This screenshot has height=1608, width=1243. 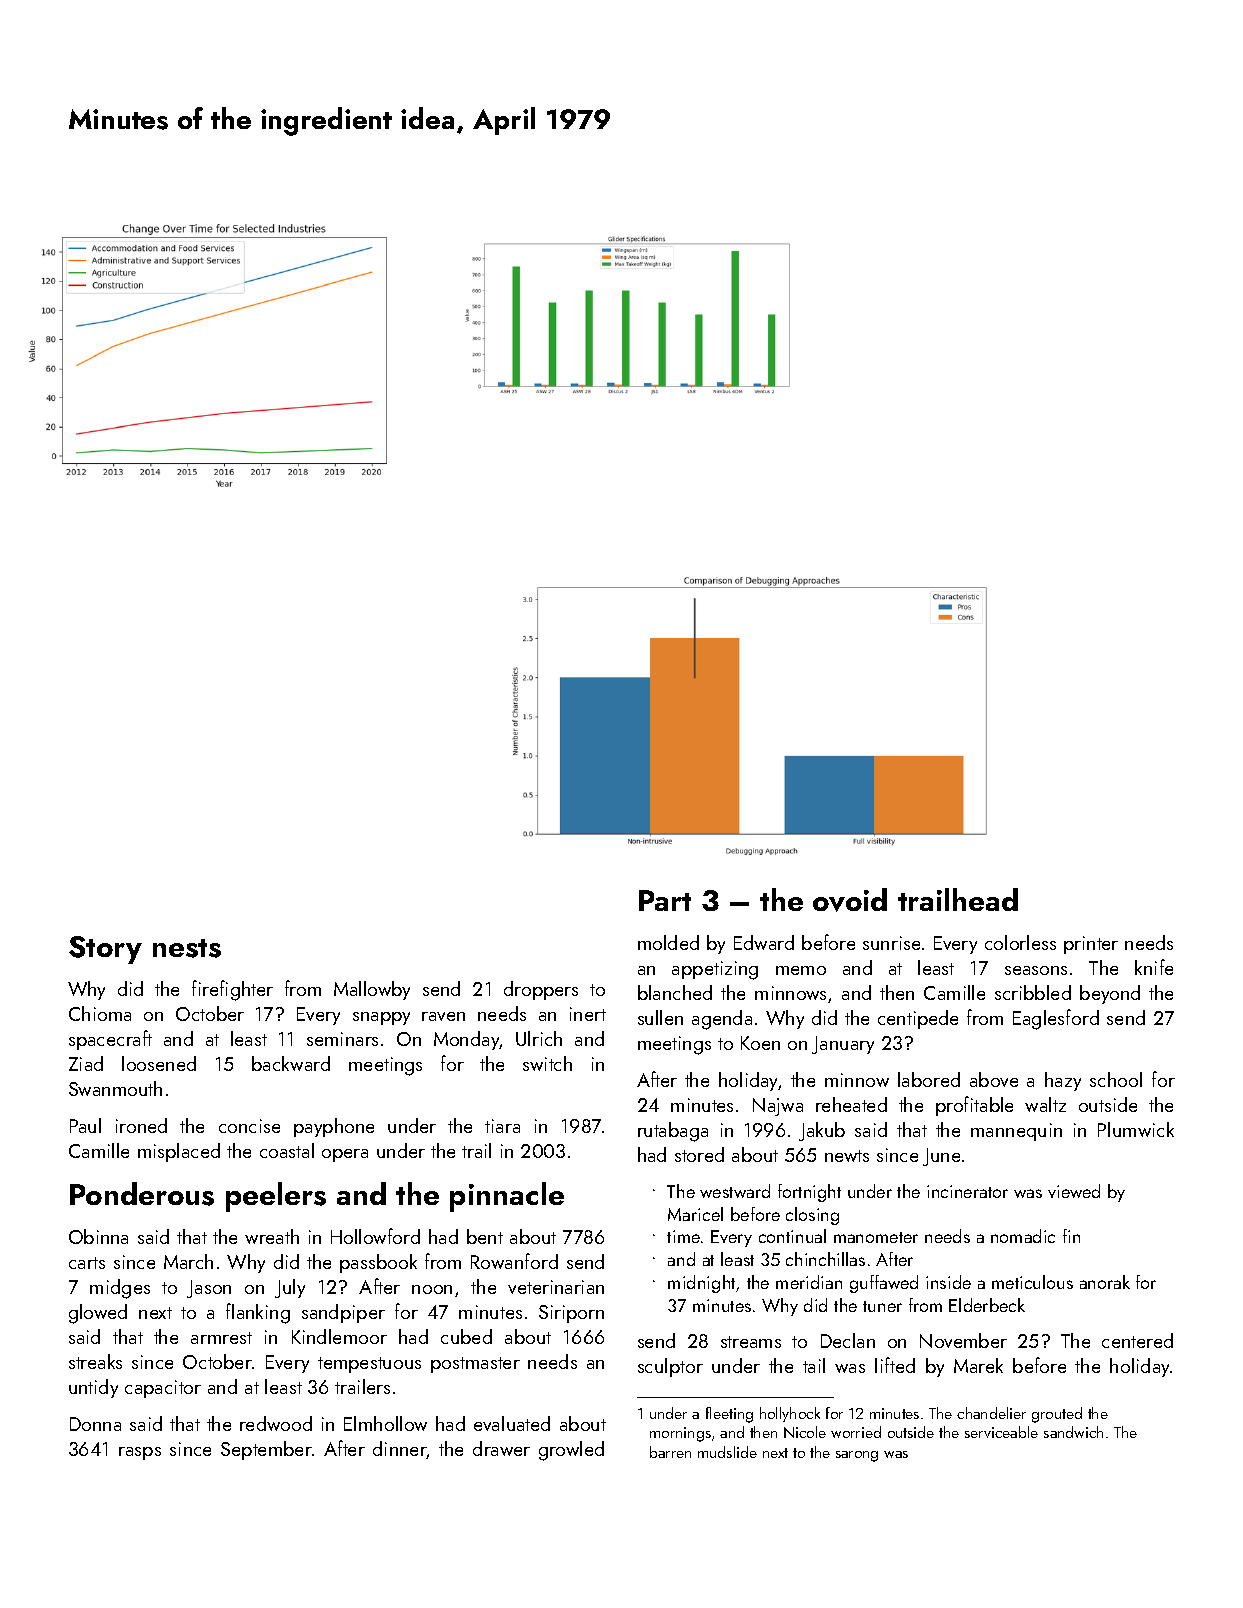 I want to click on tempestuous, so click(x=369, y=1365).
